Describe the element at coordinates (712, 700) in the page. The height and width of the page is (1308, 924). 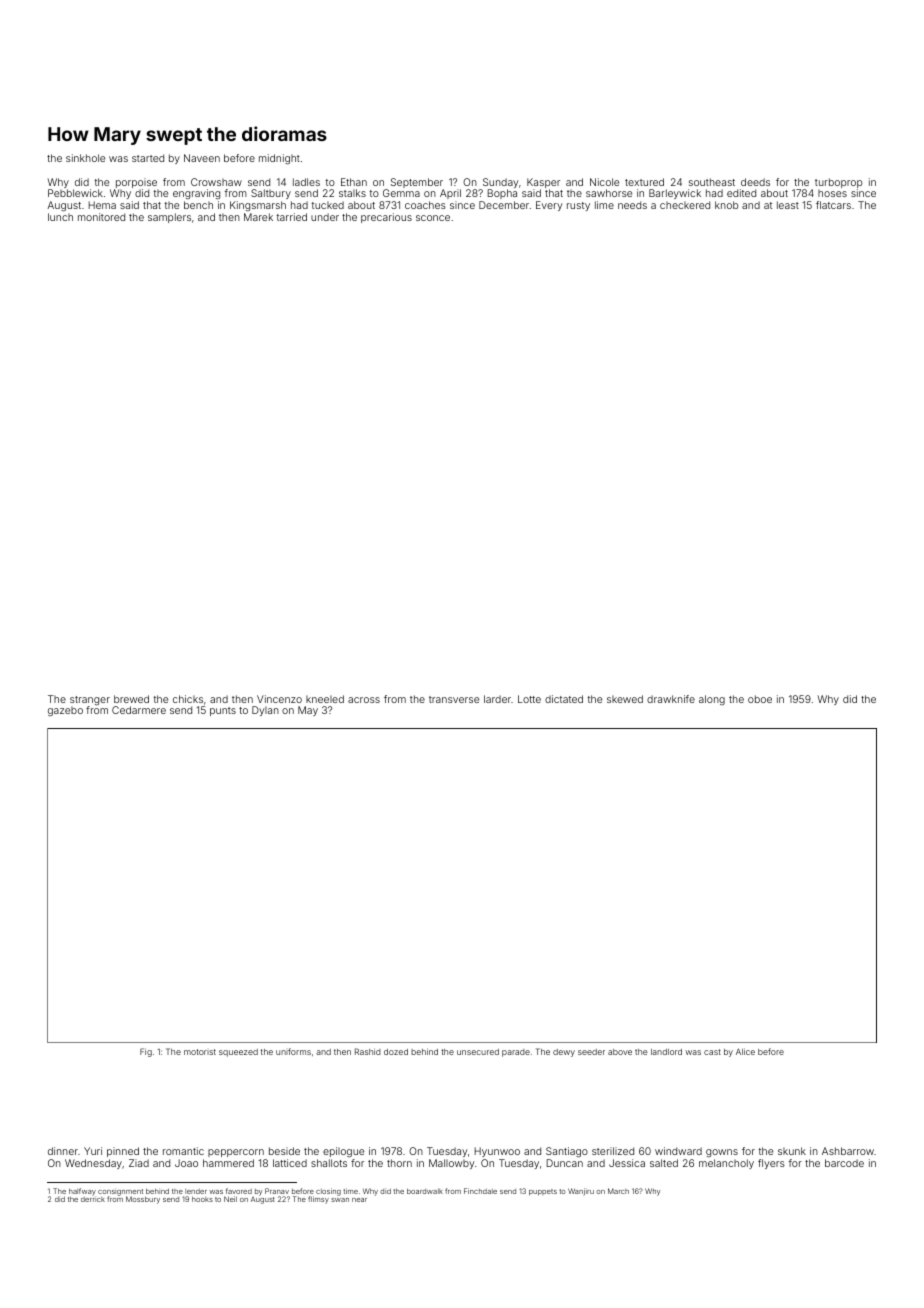
I see `along` at that location.
